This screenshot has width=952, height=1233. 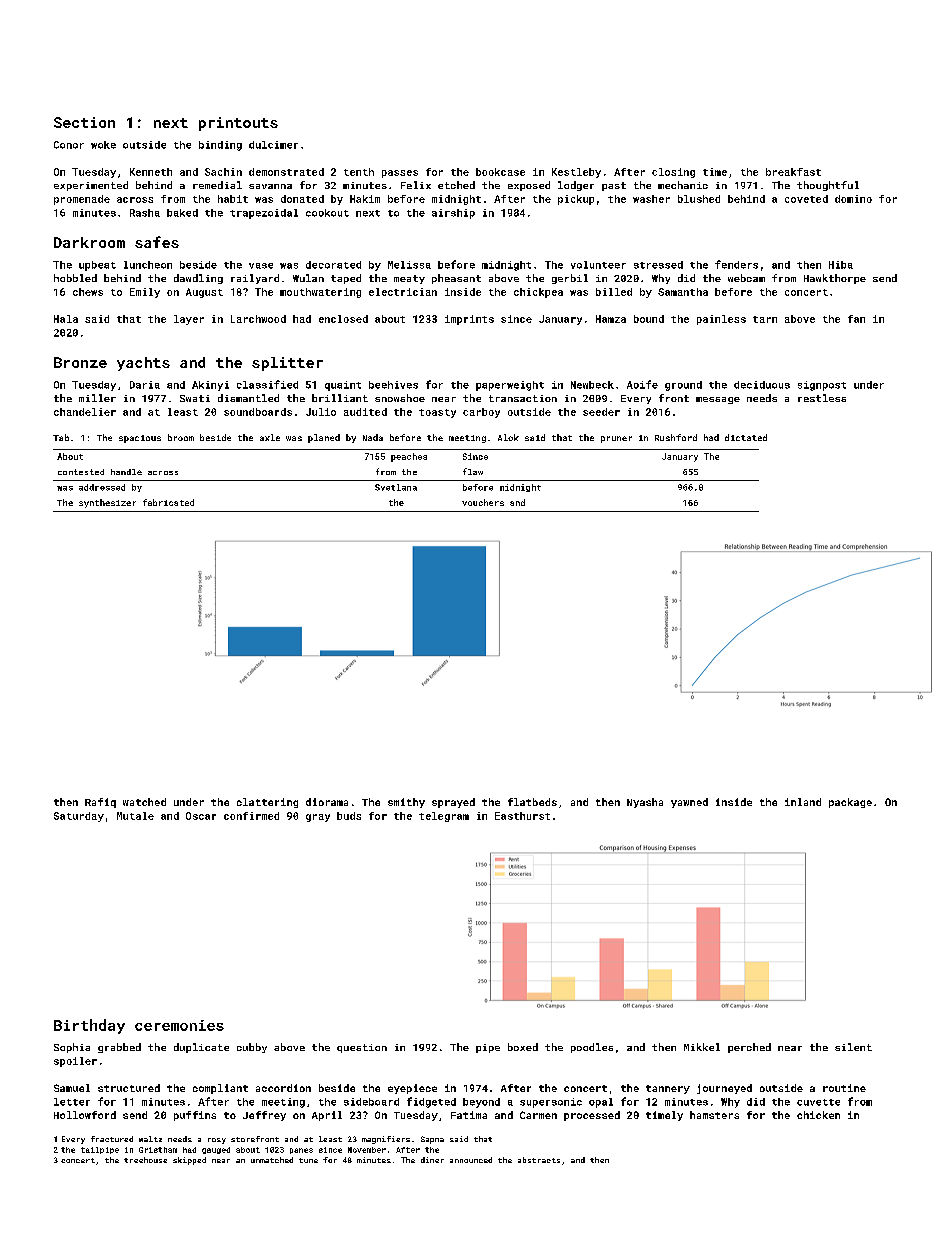 What do you see at coordinates (343, 386) in the screenshot?
I see `quaint` at bounding box center [343, 386].
